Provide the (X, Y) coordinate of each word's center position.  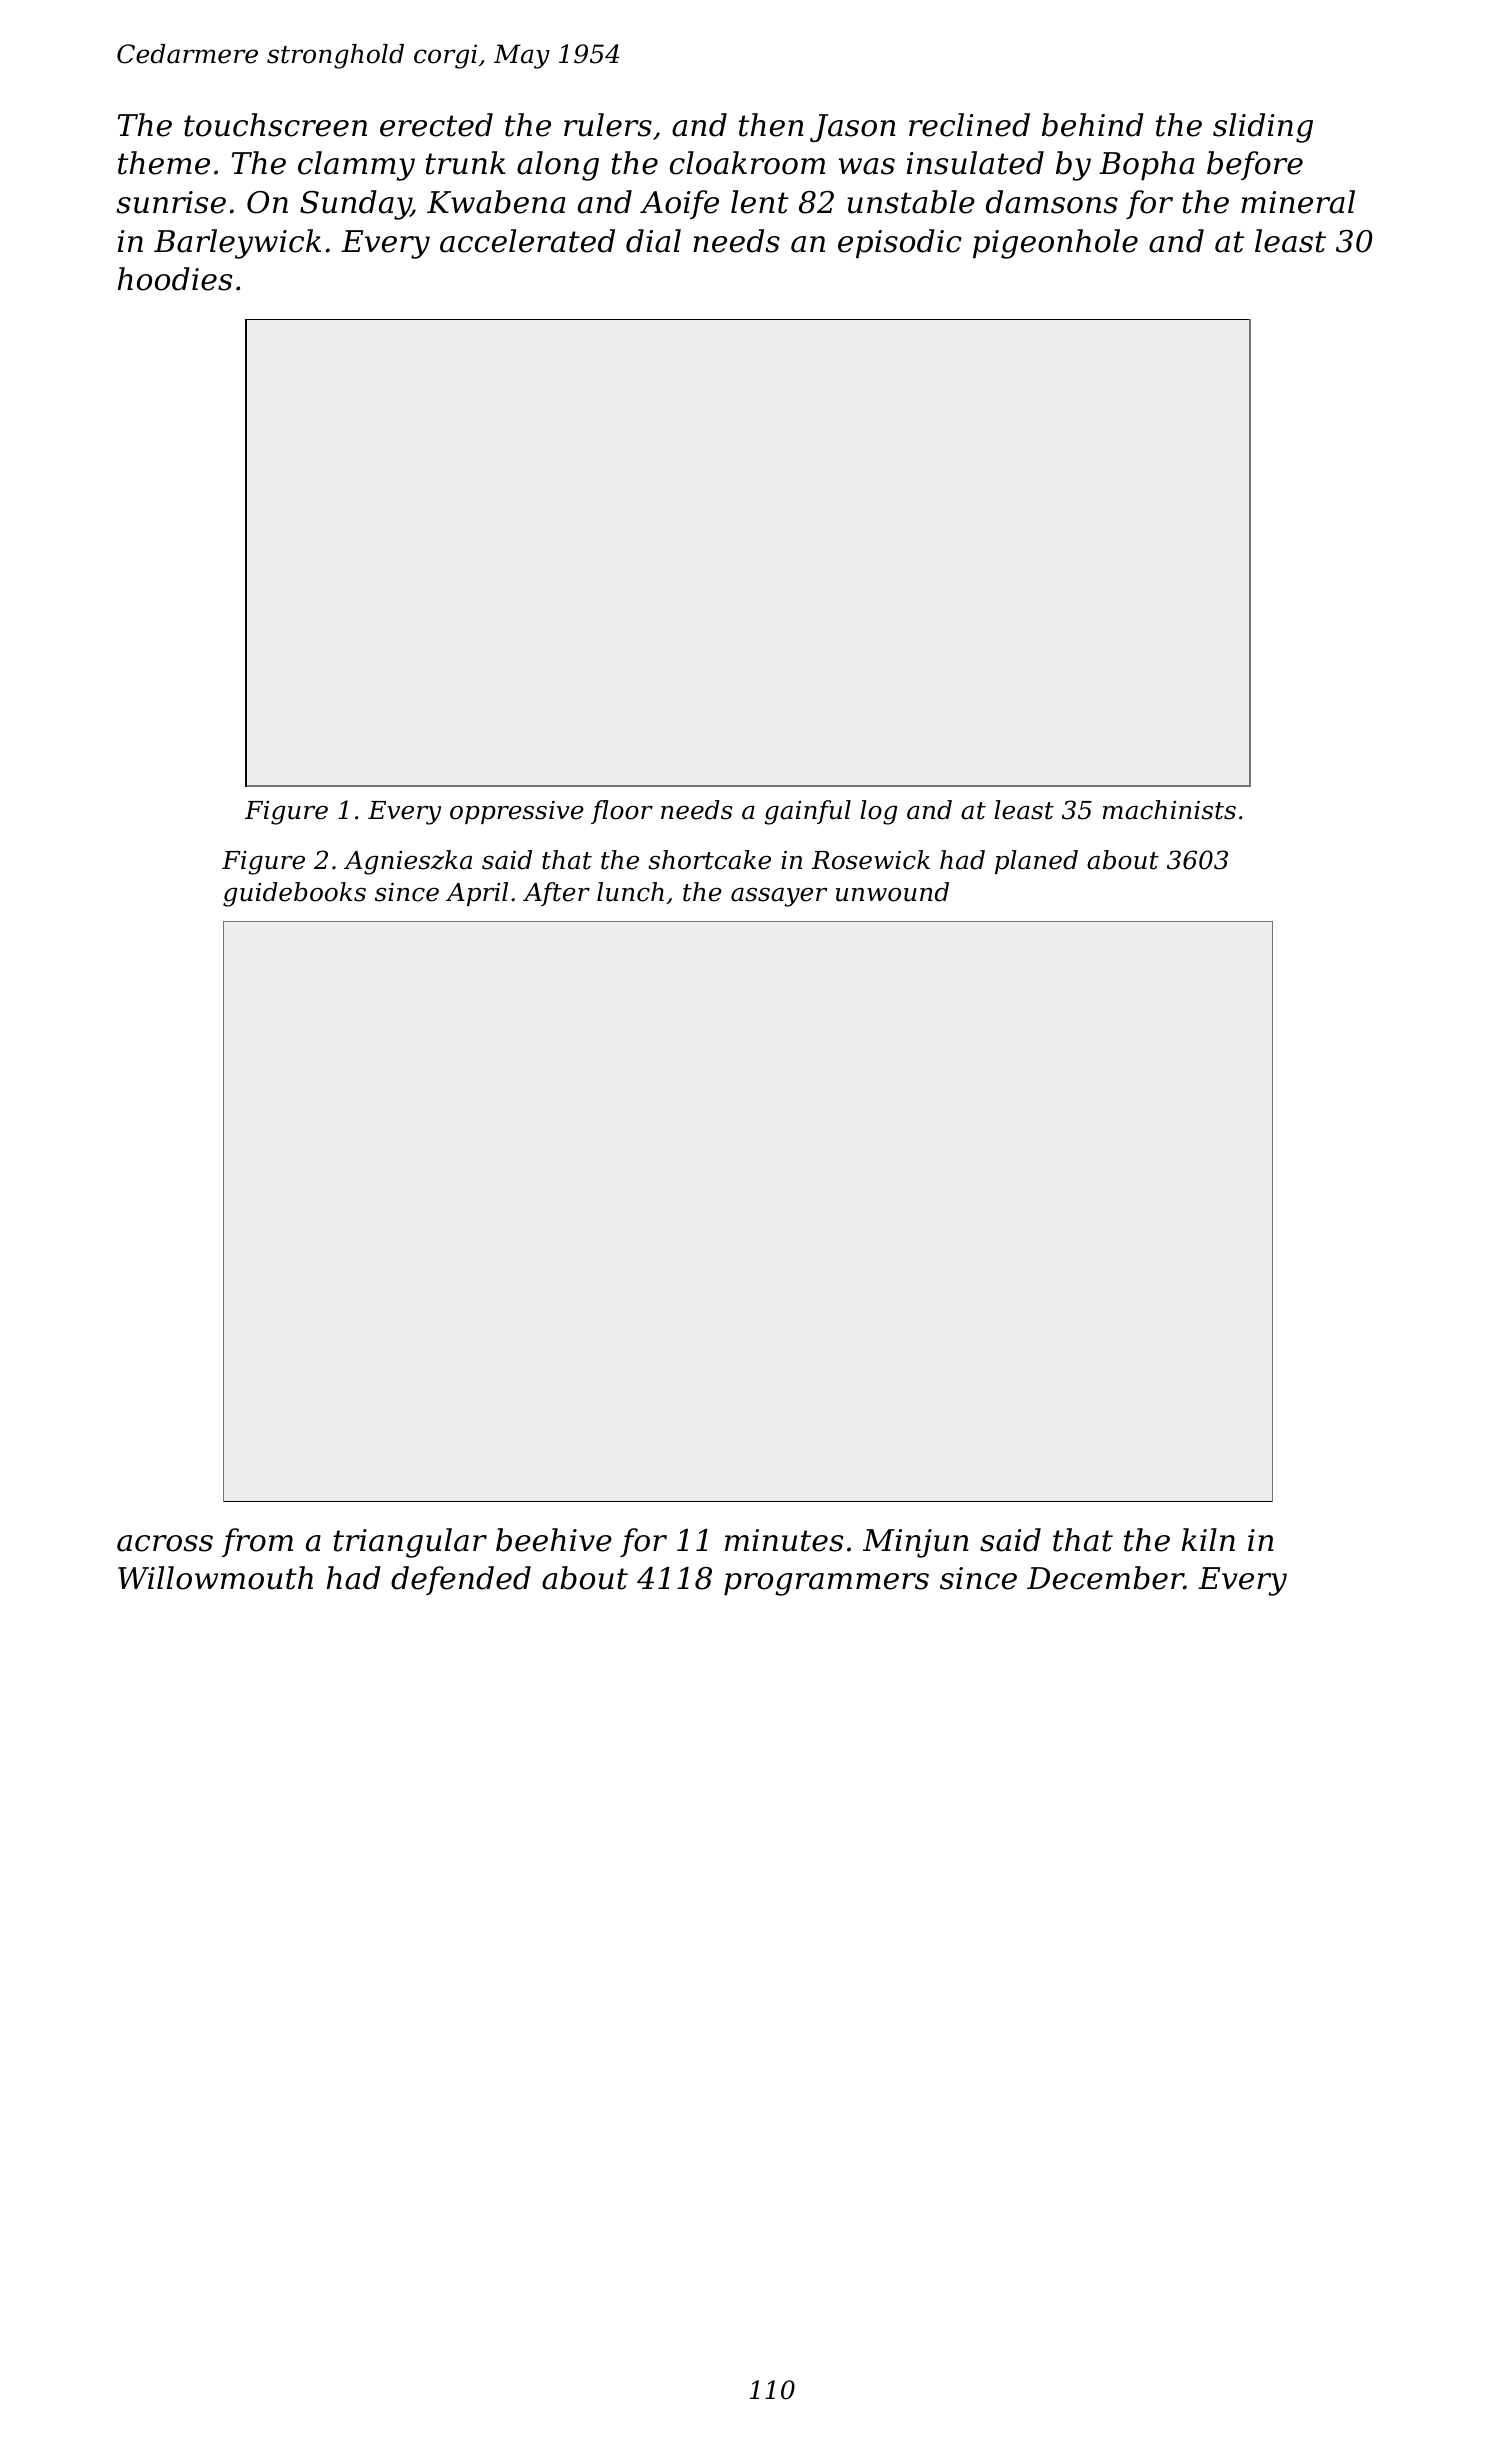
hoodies (175, 279)
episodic (900, 243)
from (257, 1542)
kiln (1208, 1539)
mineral (1298, 202)
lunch (630, 892)
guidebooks (294, 894)
